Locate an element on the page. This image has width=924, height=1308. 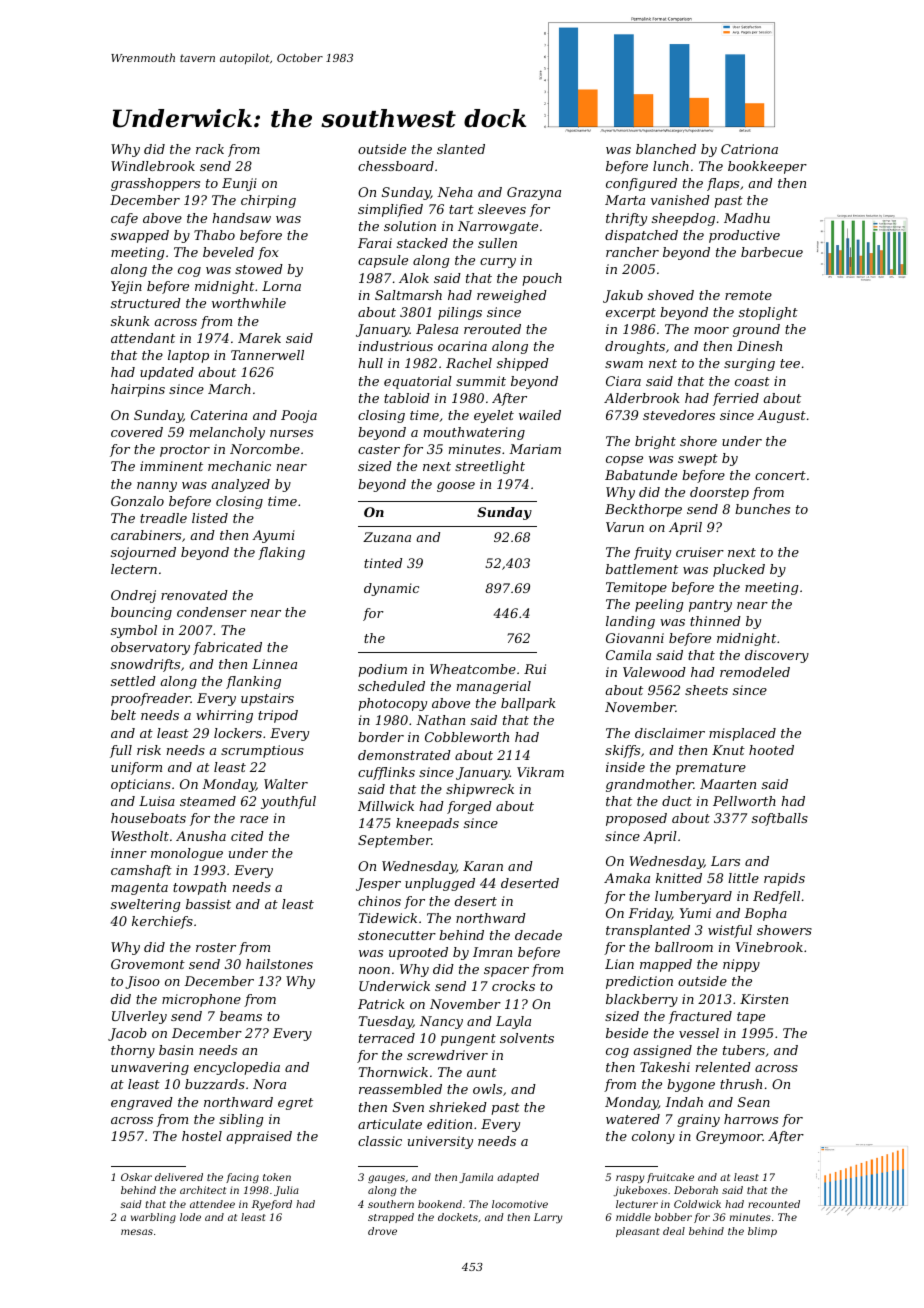
border is located at coordinates (381, 737).
